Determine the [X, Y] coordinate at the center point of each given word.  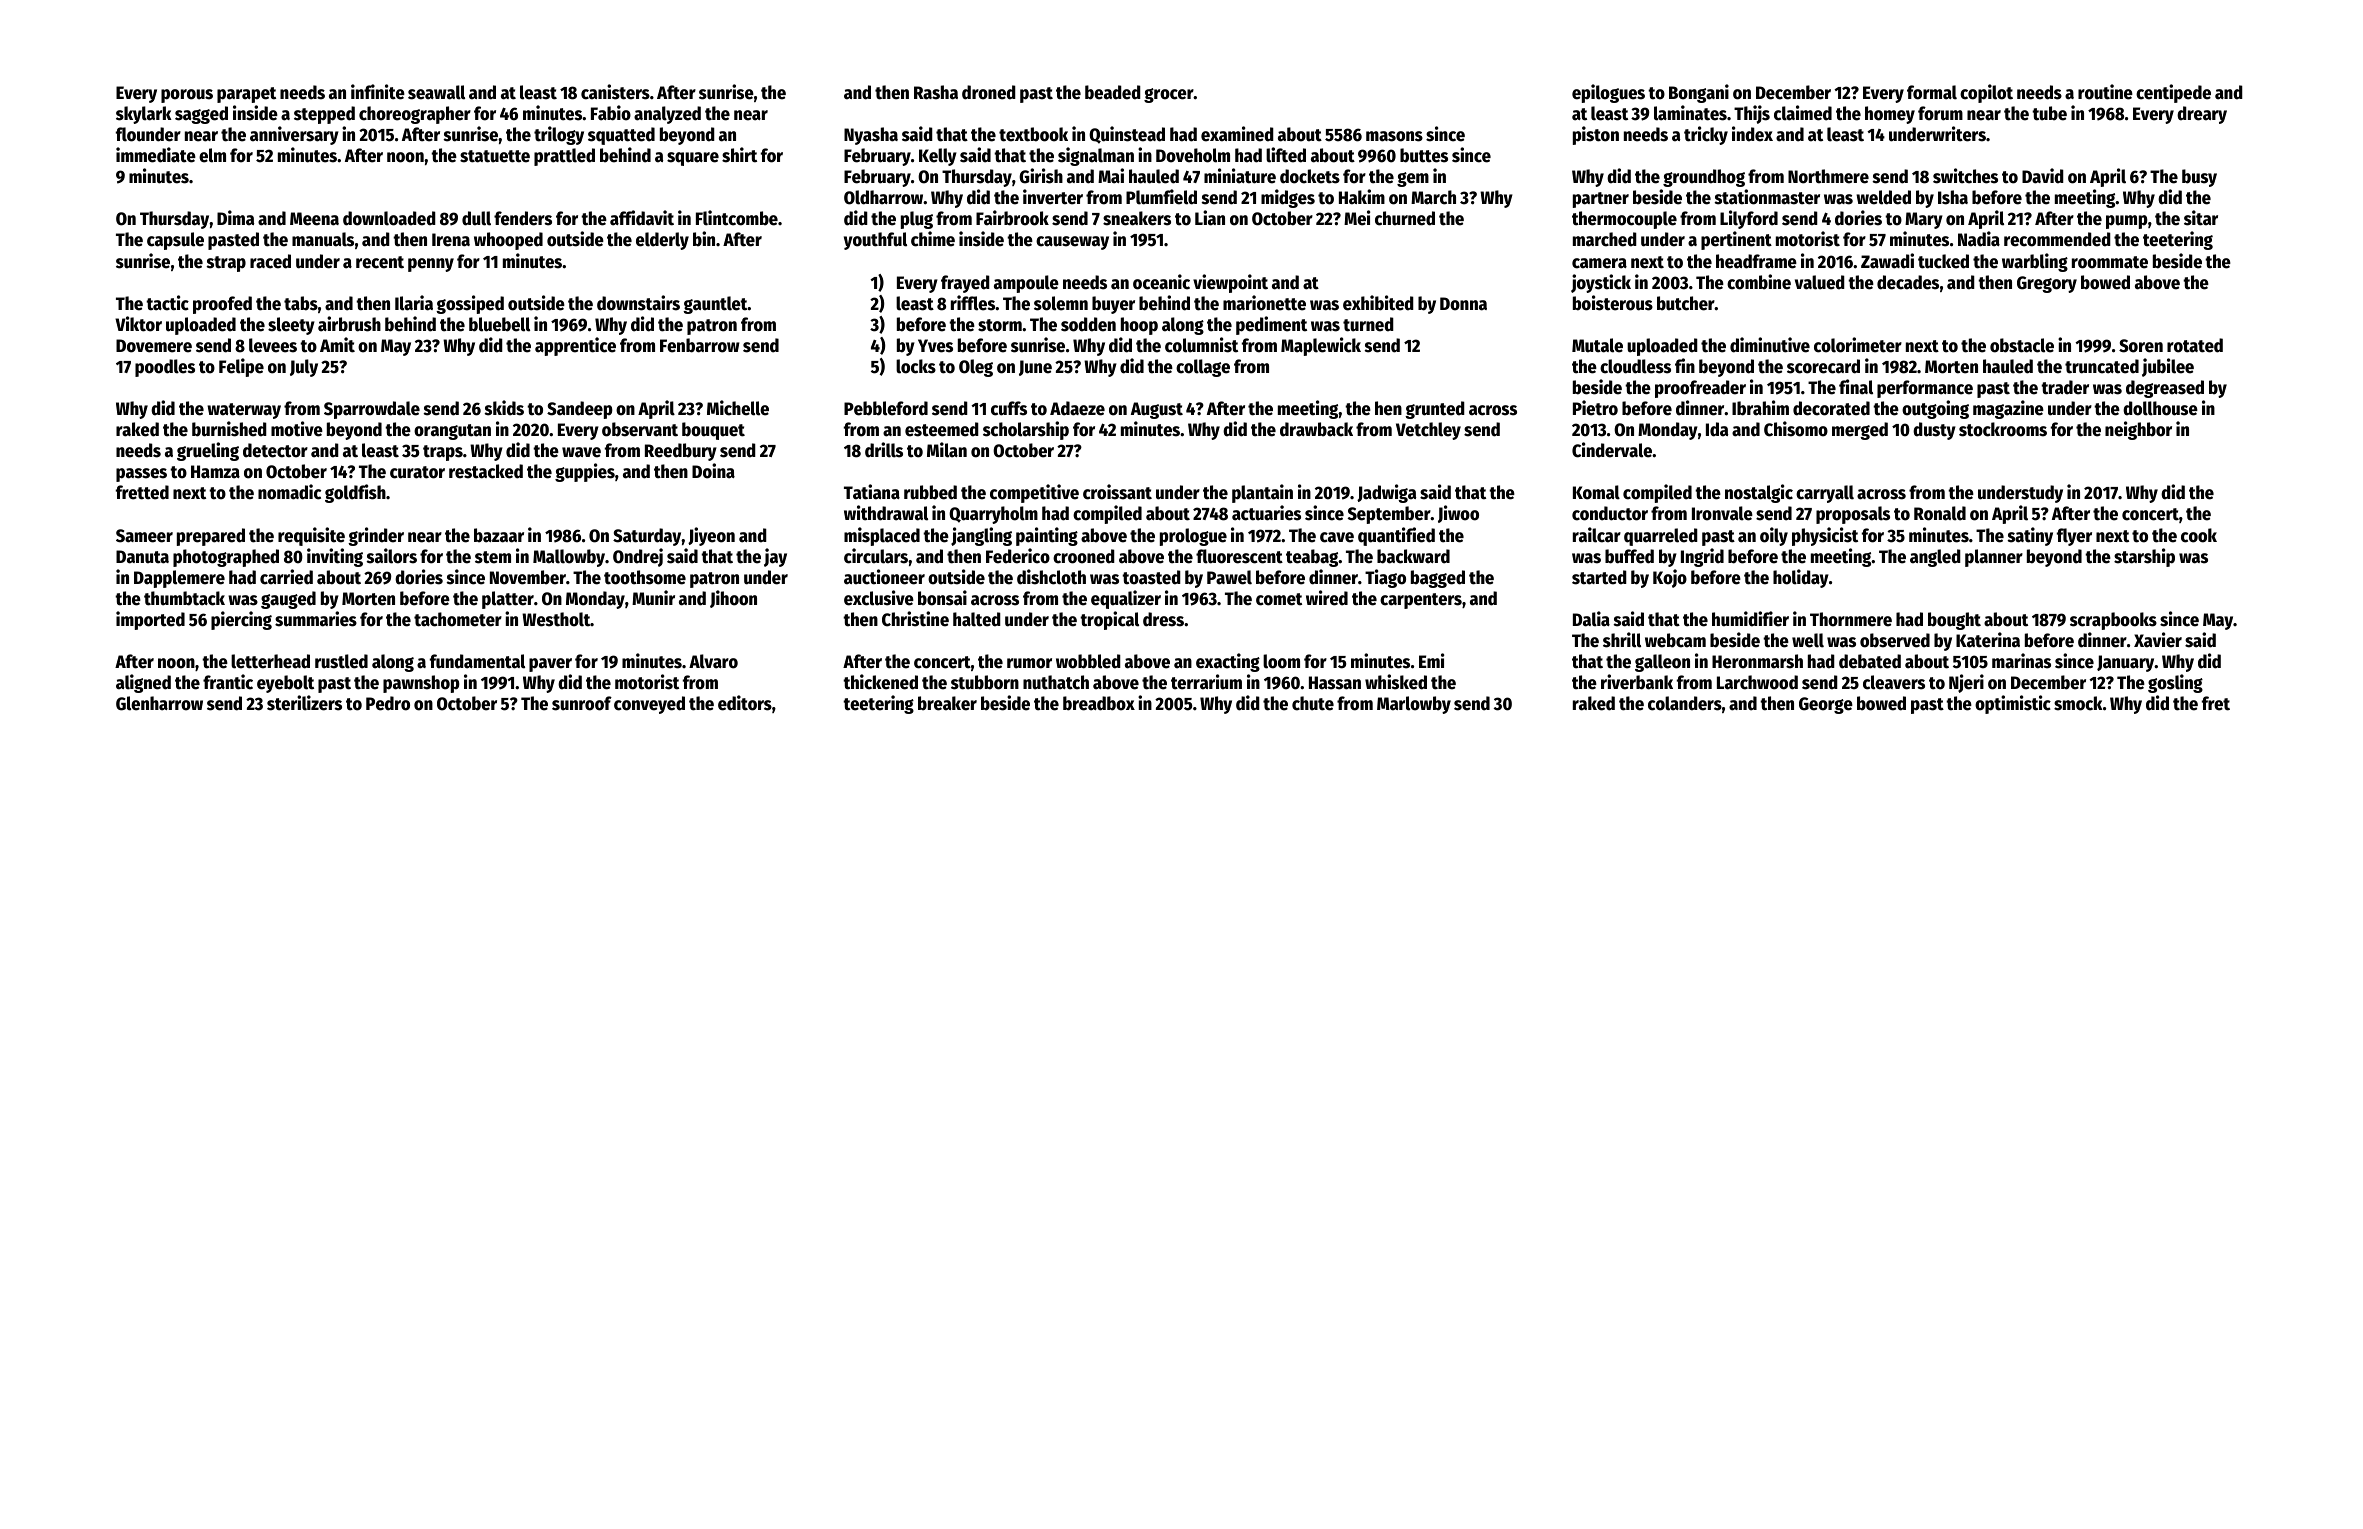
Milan [947, 450]
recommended [2057, 239]
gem [1413, 179]
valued [1820, 282]
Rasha [936, 92]
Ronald [1940, 513]
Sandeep [580, 410]
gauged [288, 600]
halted [977, 619]
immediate [156, 155]
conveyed [649, 705]
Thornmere [1851, 619]
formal [1932, 92]
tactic [167, 303]
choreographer [415, 115]
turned [1368, 324]
